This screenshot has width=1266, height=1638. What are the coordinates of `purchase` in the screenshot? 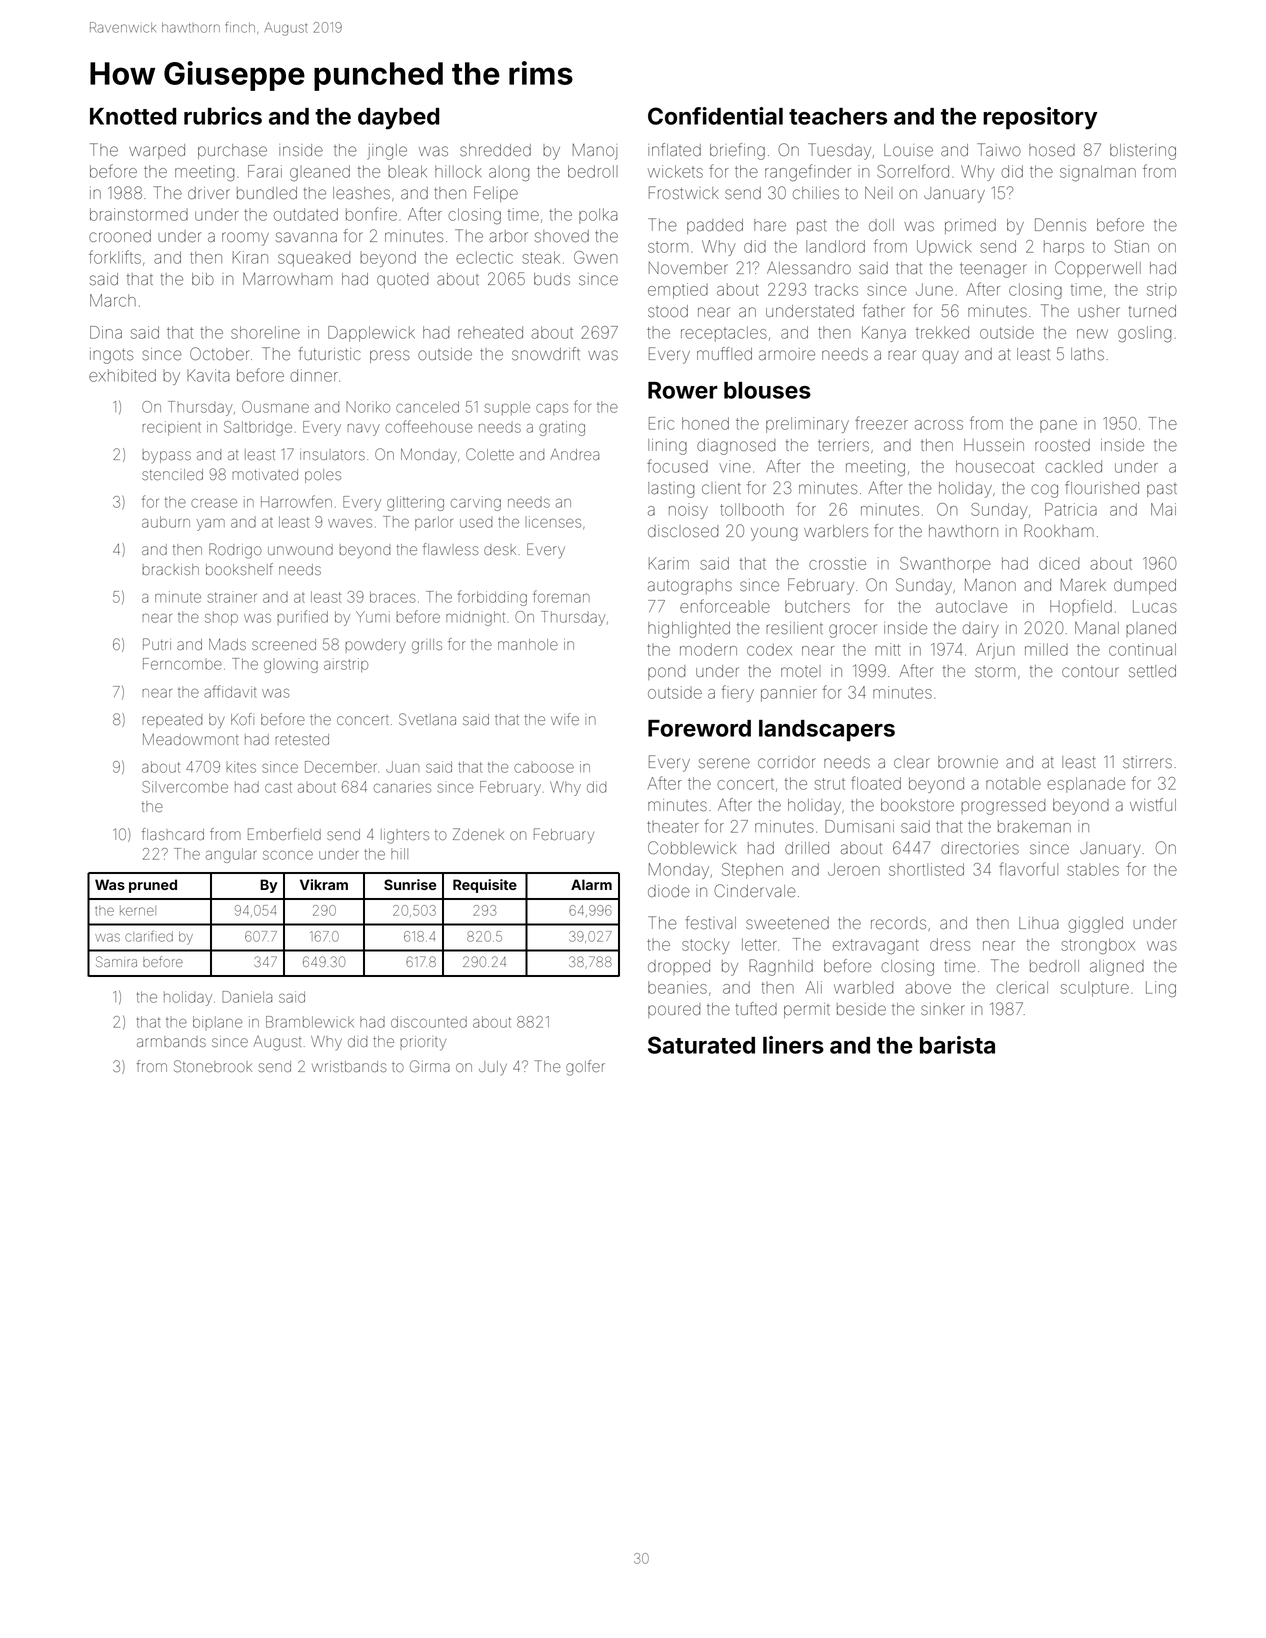 It's located at (232, 151).
